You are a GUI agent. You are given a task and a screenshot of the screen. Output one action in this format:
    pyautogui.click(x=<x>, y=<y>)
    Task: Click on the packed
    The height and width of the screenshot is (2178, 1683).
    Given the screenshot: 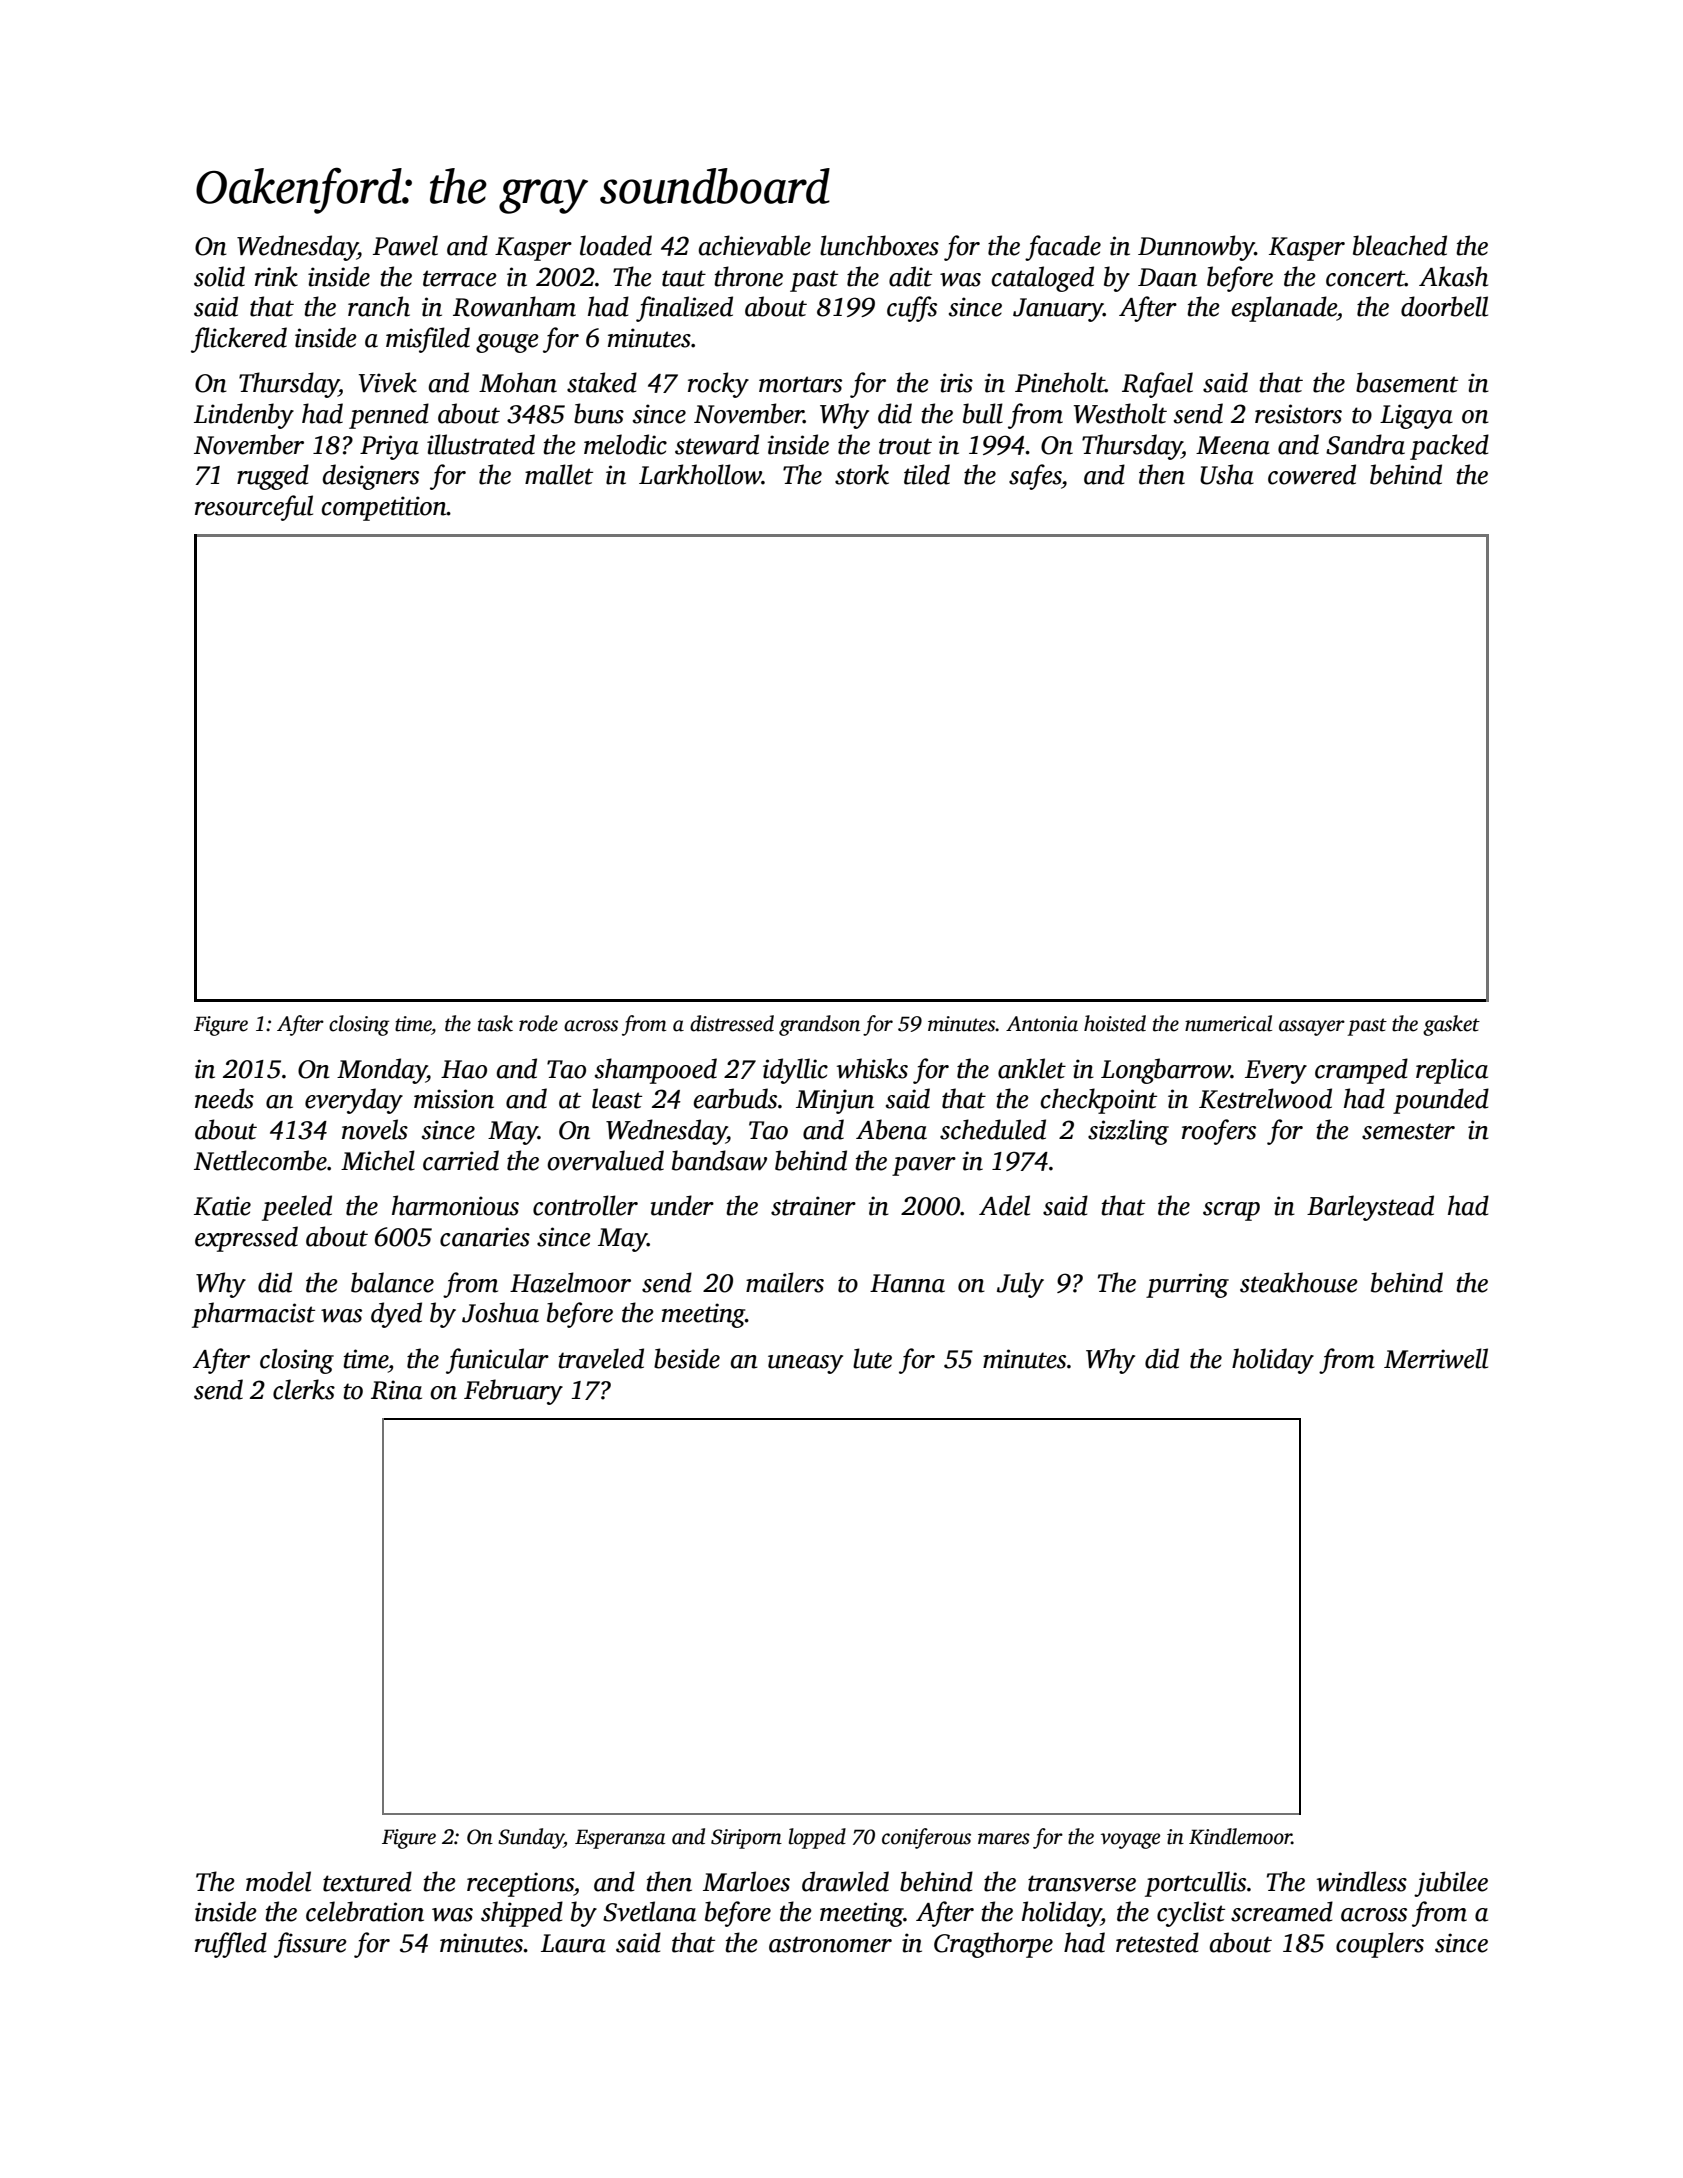 What is the action you would take?
    pyautogui.click(x=1449, y=447)
